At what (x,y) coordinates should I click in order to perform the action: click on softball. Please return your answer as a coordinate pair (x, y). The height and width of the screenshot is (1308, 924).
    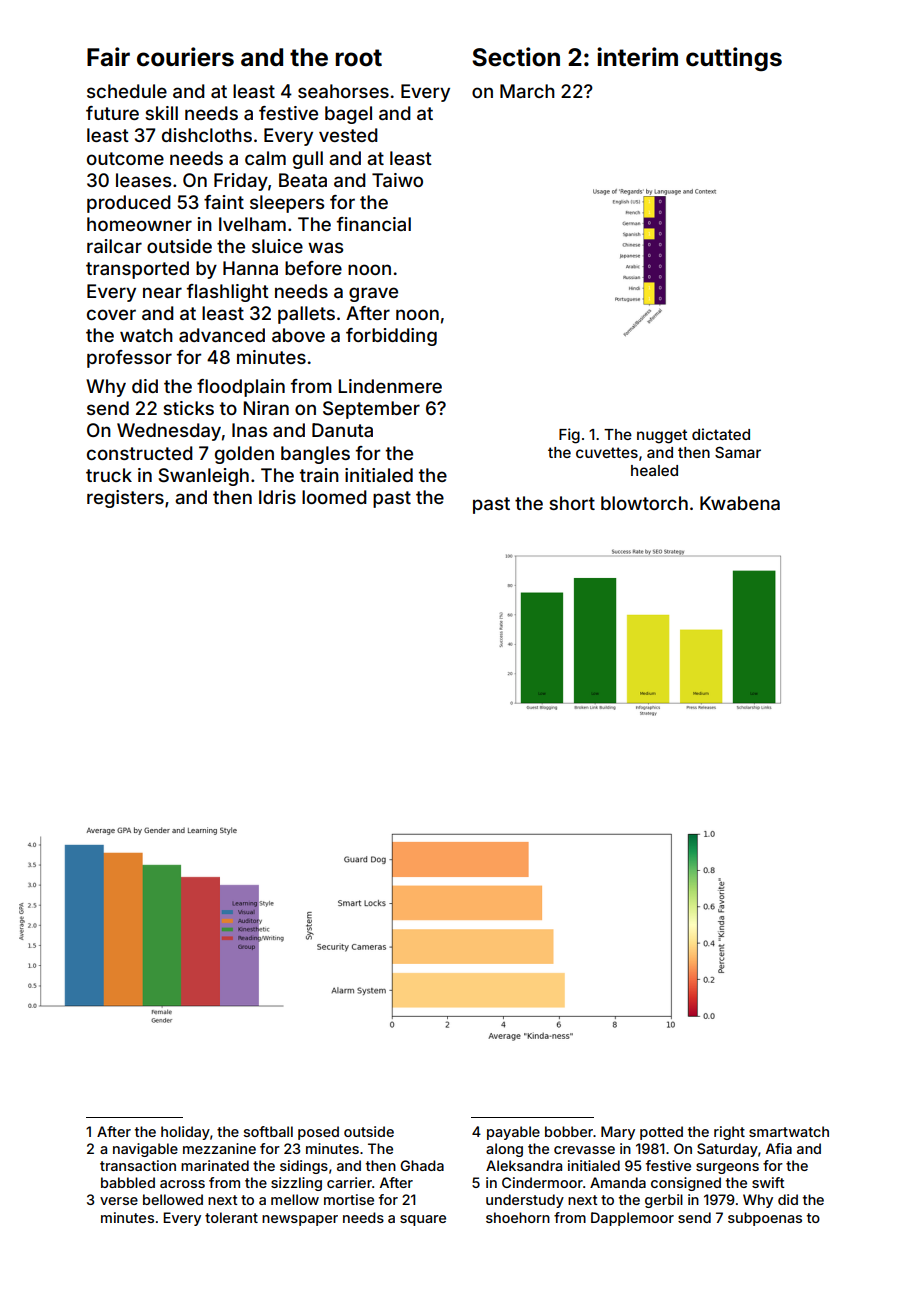
    Looking at the image, I should click on (268, 1131).
